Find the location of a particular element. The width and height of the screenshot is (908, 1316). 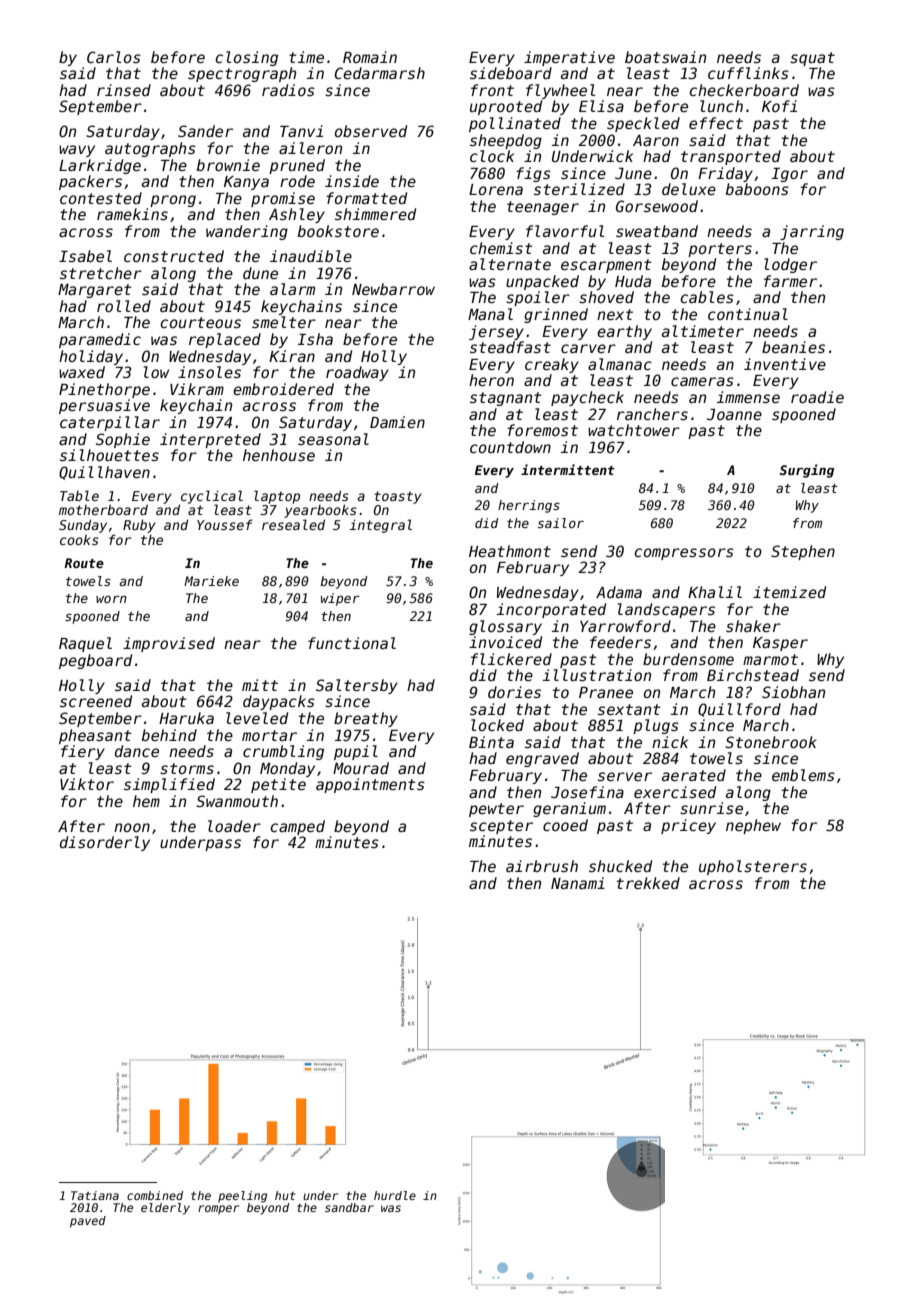

continual is located at coordinates (748, 314).
